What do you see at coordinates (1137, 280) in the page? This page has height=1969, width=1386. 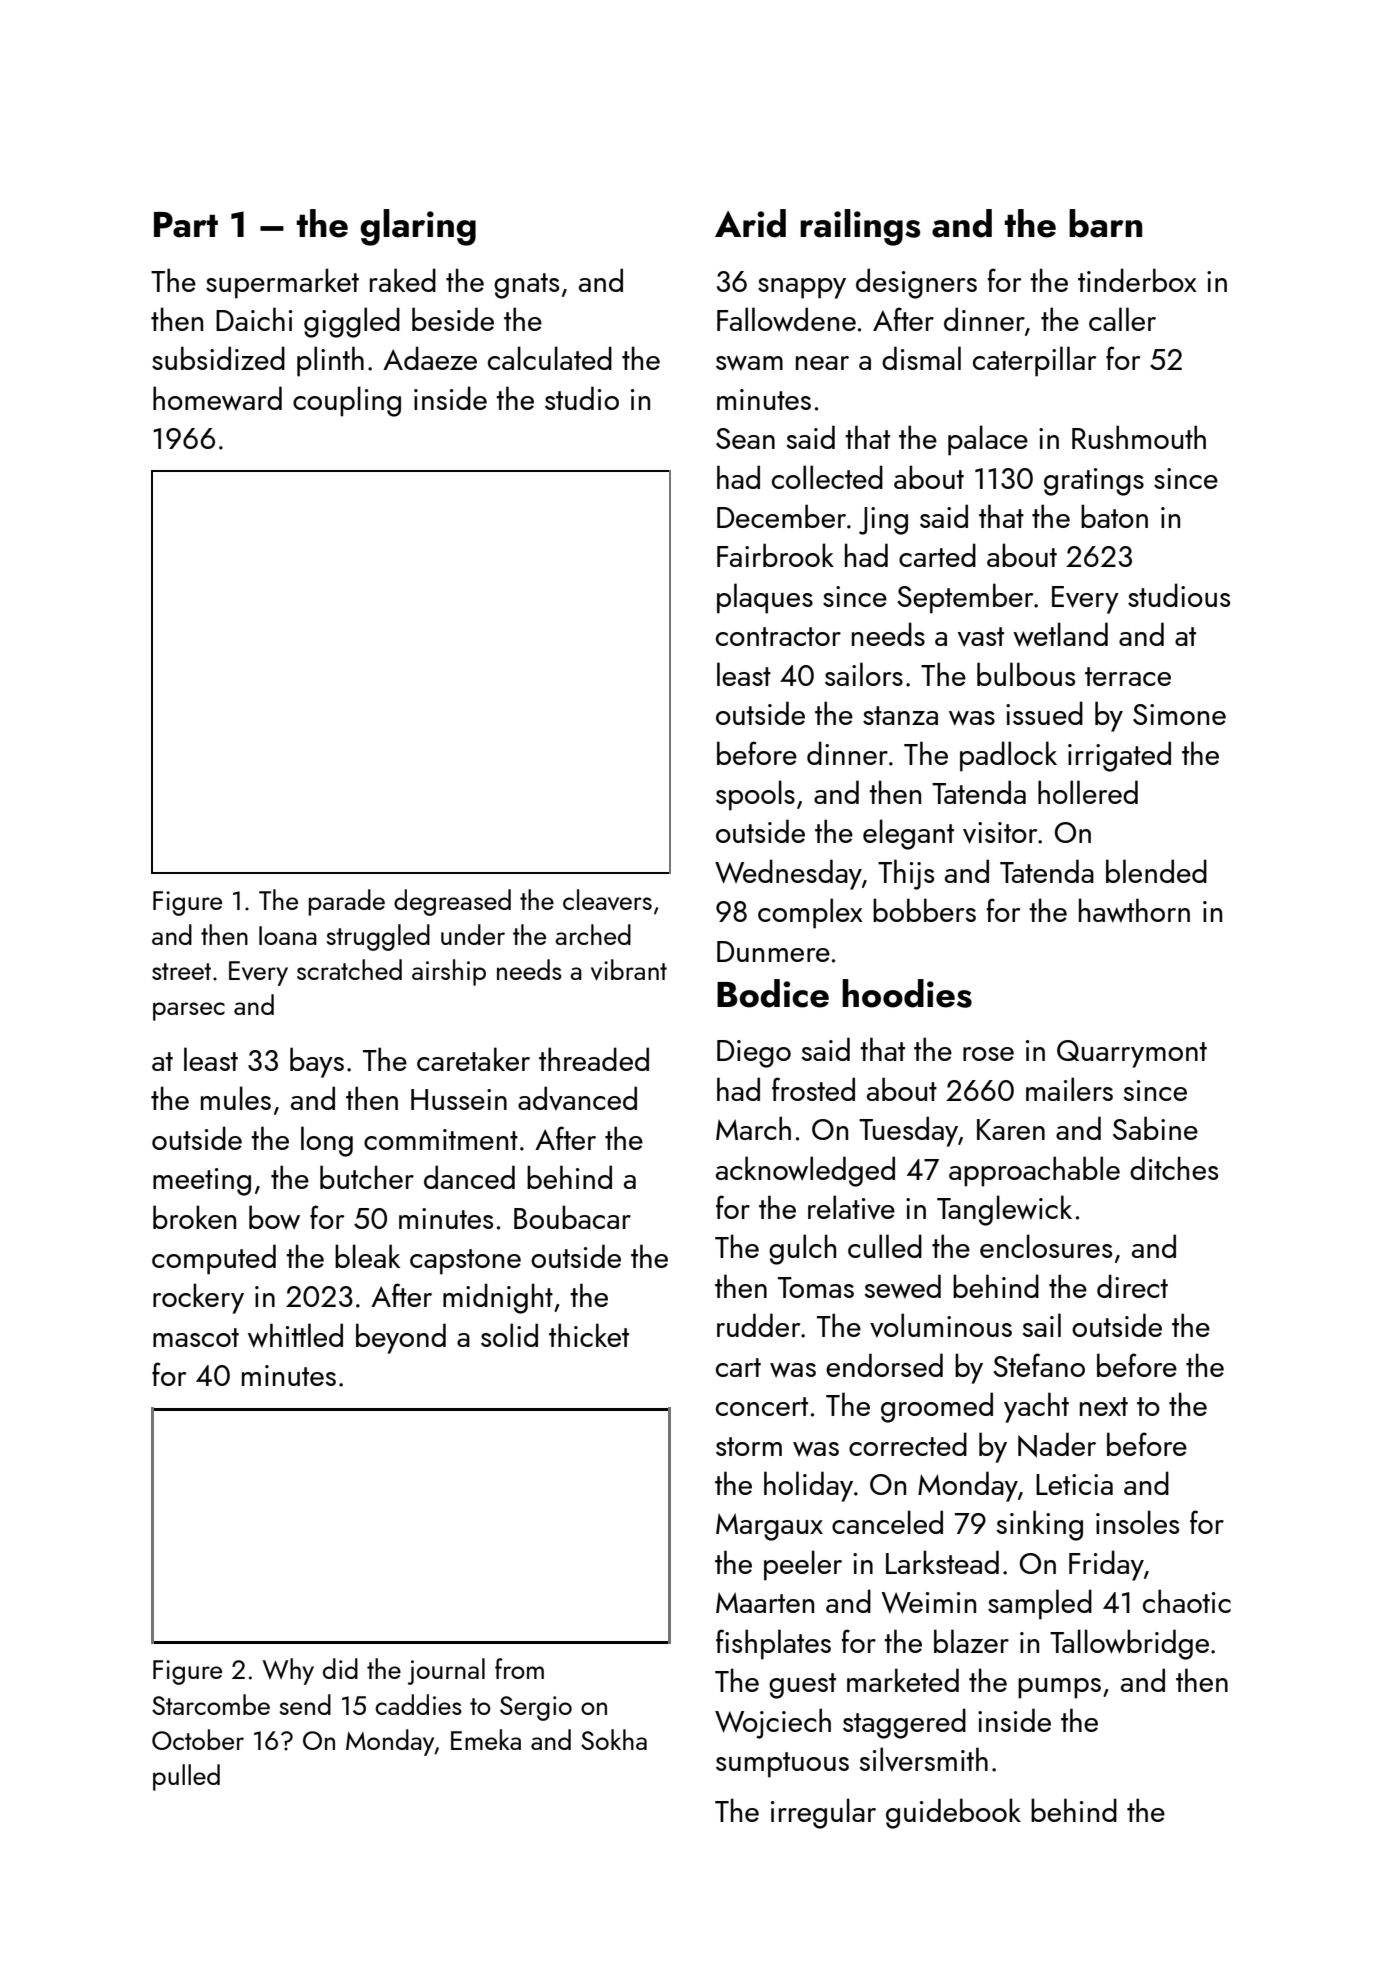 I see `tinderbox` at bounding box center [1137, 280].
